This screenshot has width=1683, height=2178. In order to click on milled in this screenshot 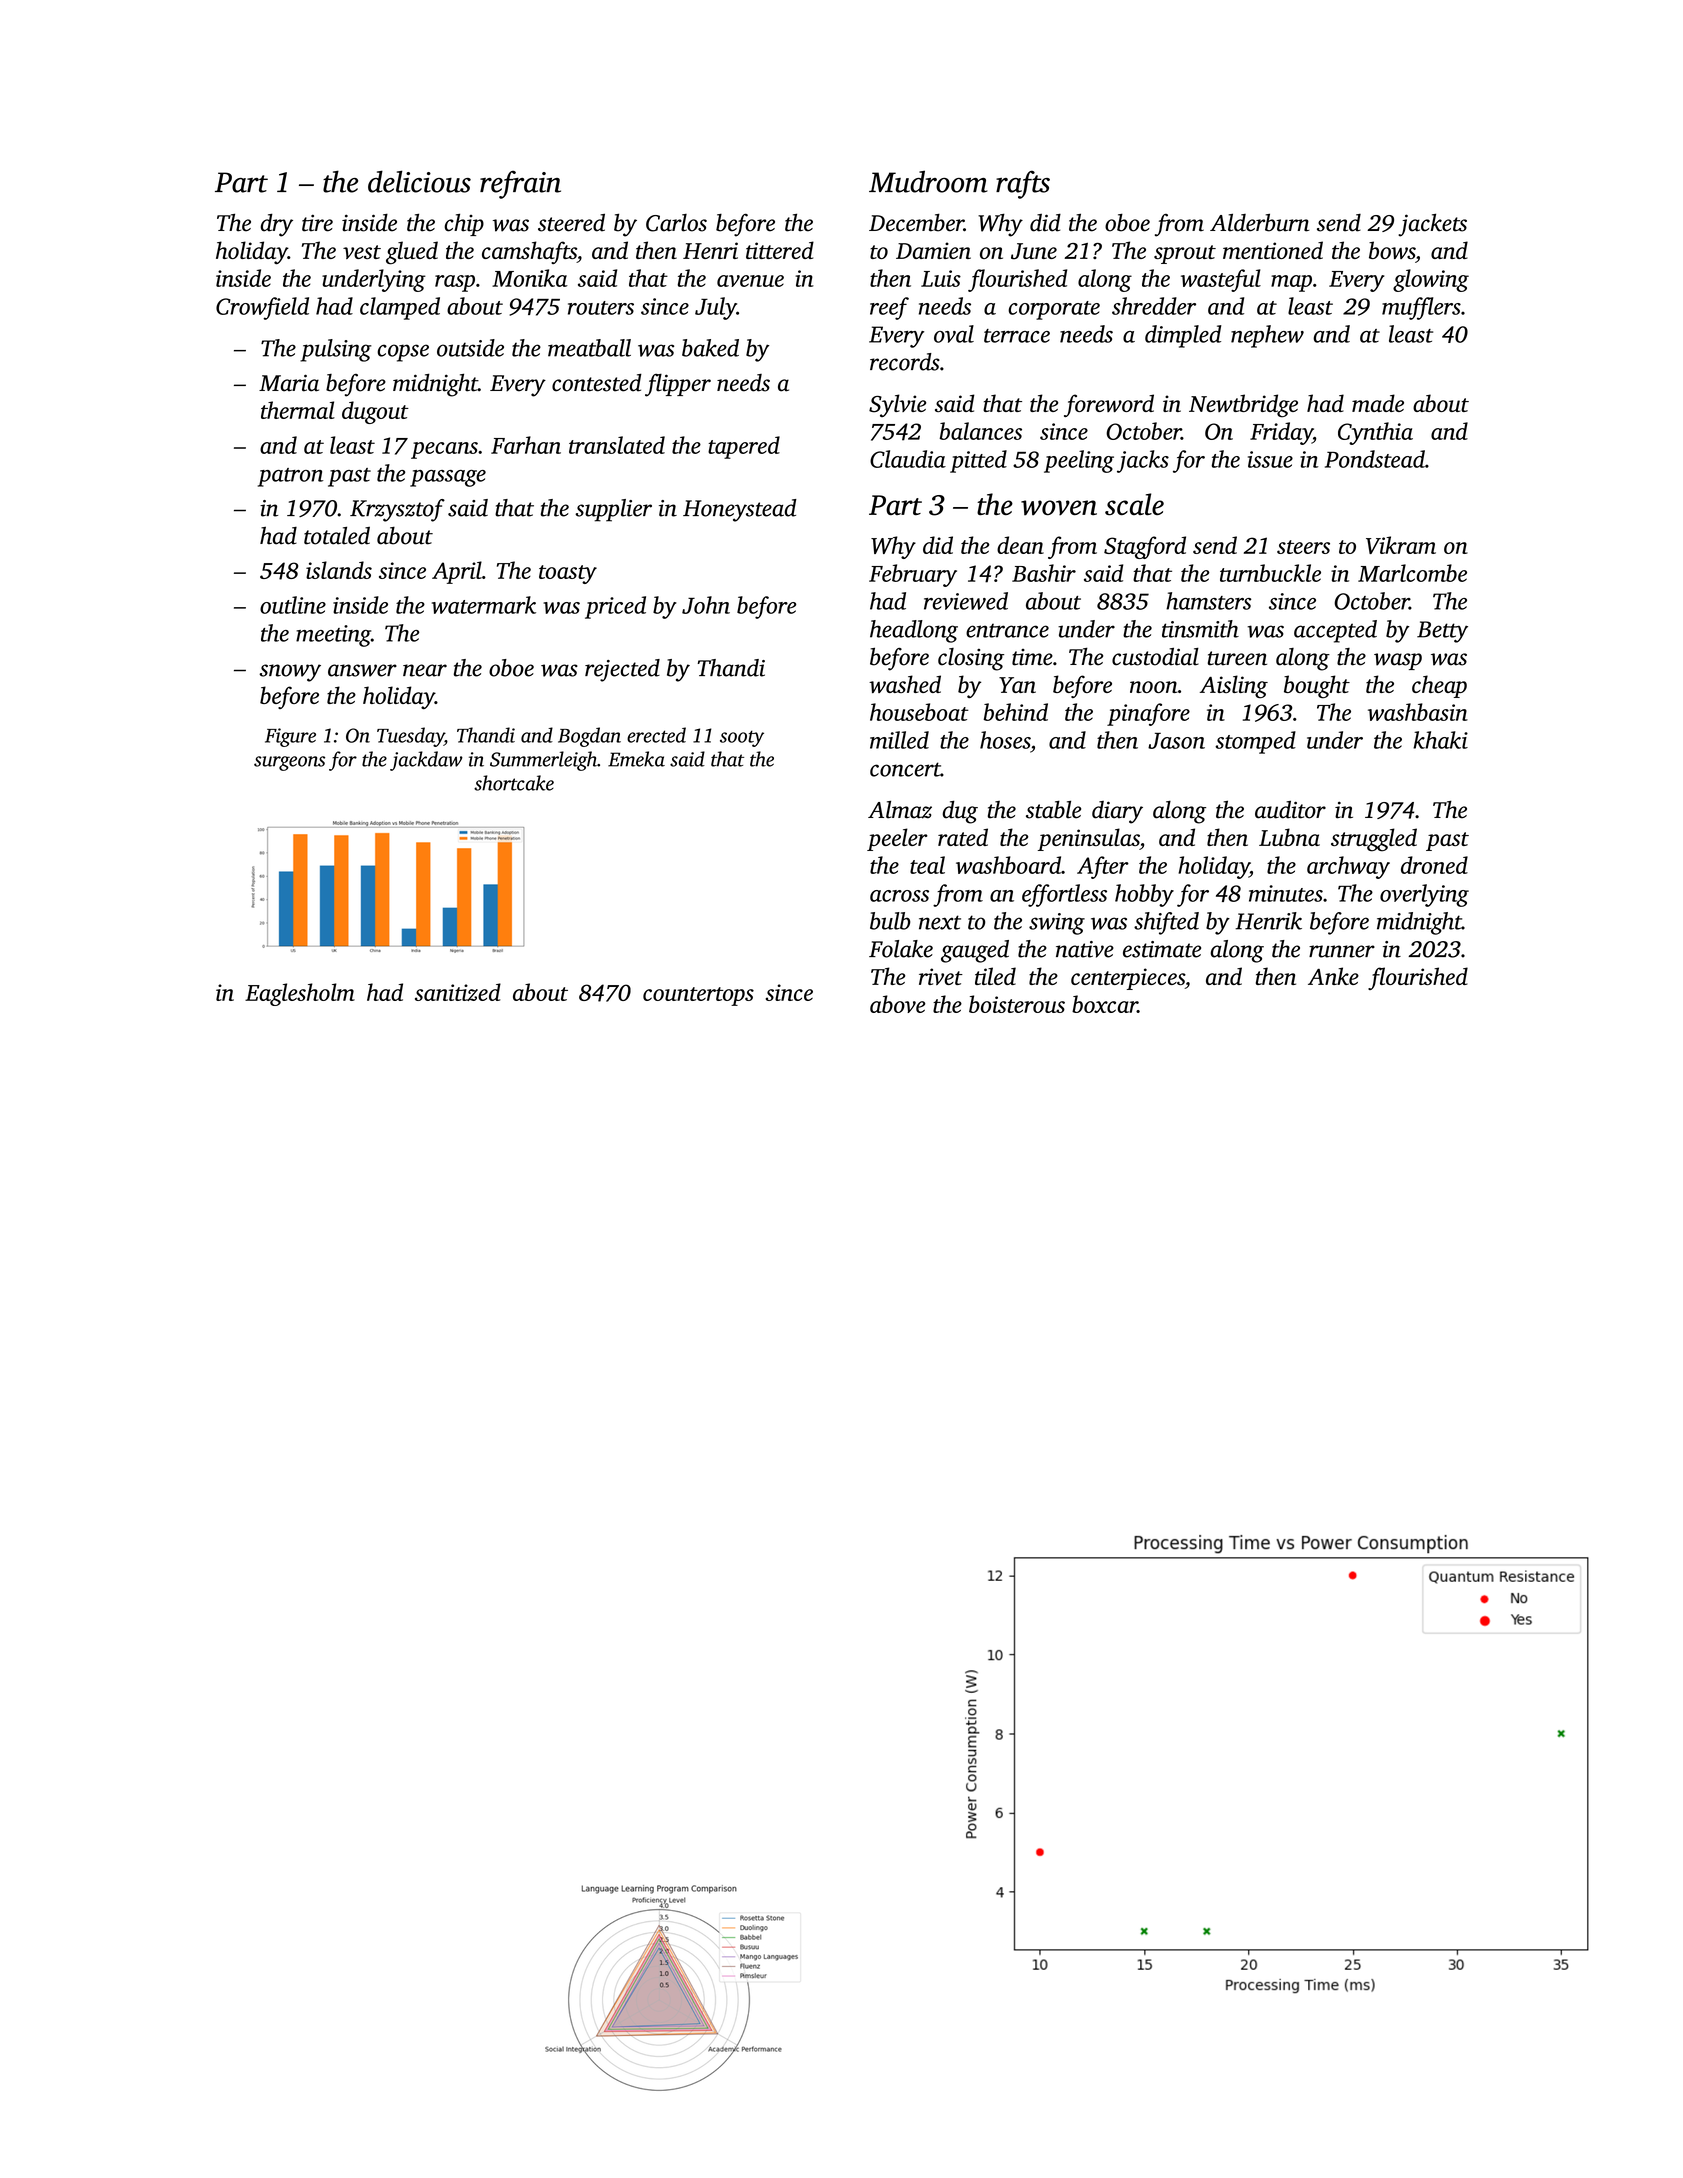, I will do `click(899, 740)`.
